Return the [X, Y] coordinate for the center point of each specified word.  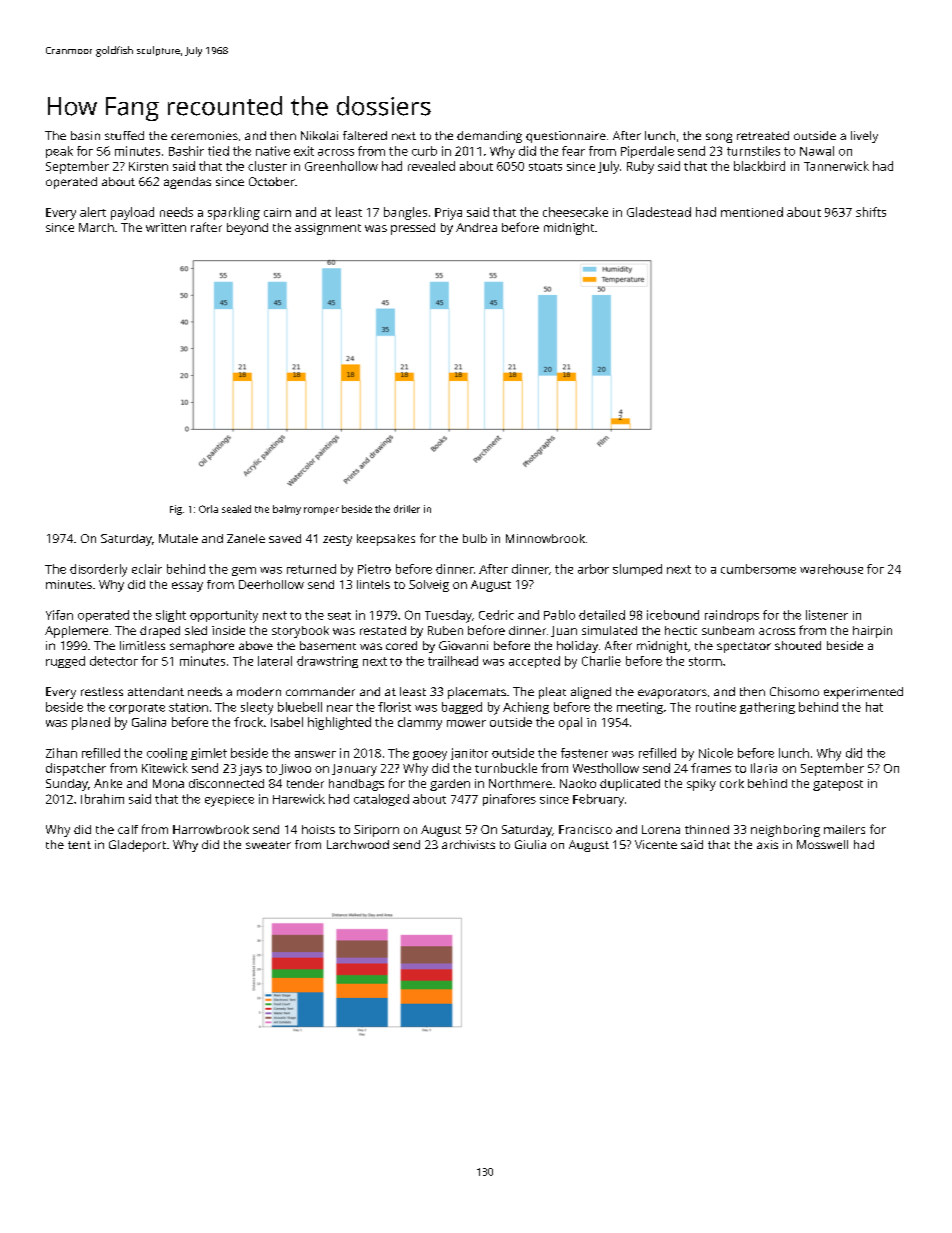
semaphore [202, 647]
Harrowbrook [211, 829]
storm [705, 661]
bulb [475, 538]
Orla [208, 509]
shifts [871, 212]
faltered [365, 135]
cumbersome [758, 569]
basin [85, 135]
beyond [247, 229]
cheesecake [575, 212]
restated [383, 630]
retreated [763, 135]
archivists [468, 844]
